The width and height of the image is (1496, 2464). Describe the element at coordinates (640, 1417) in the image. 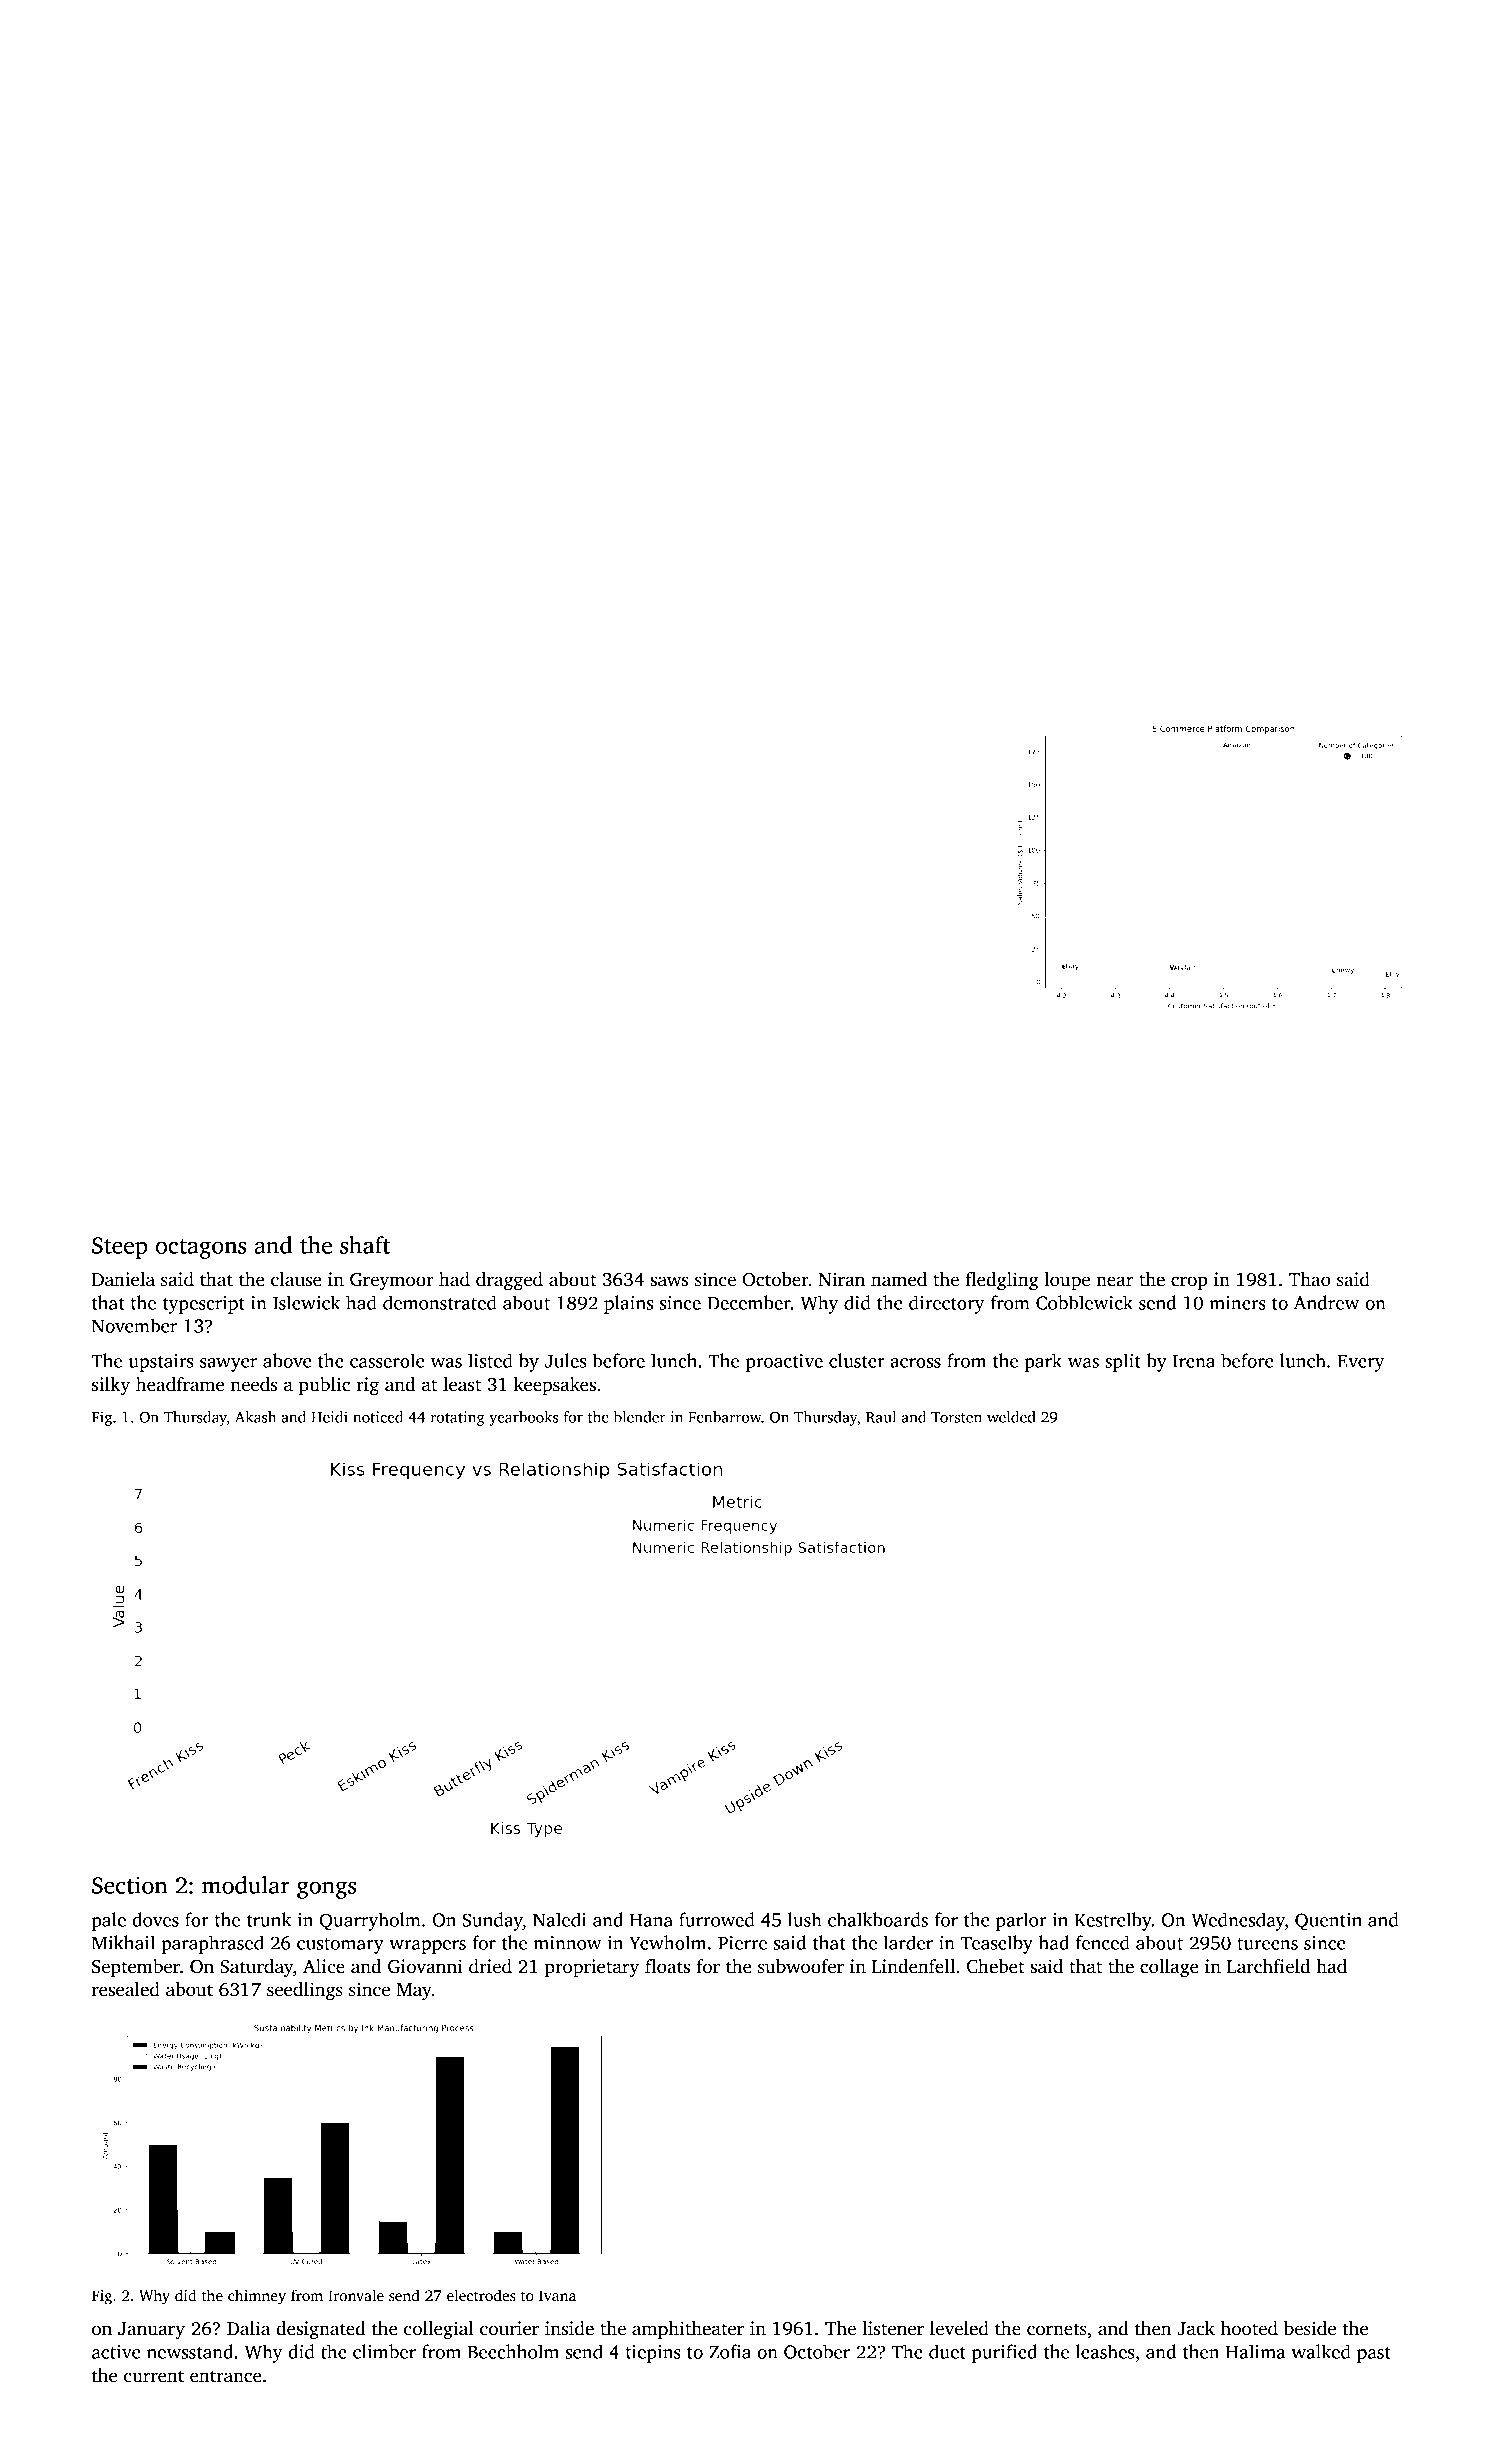

I see `blender` at that location.
